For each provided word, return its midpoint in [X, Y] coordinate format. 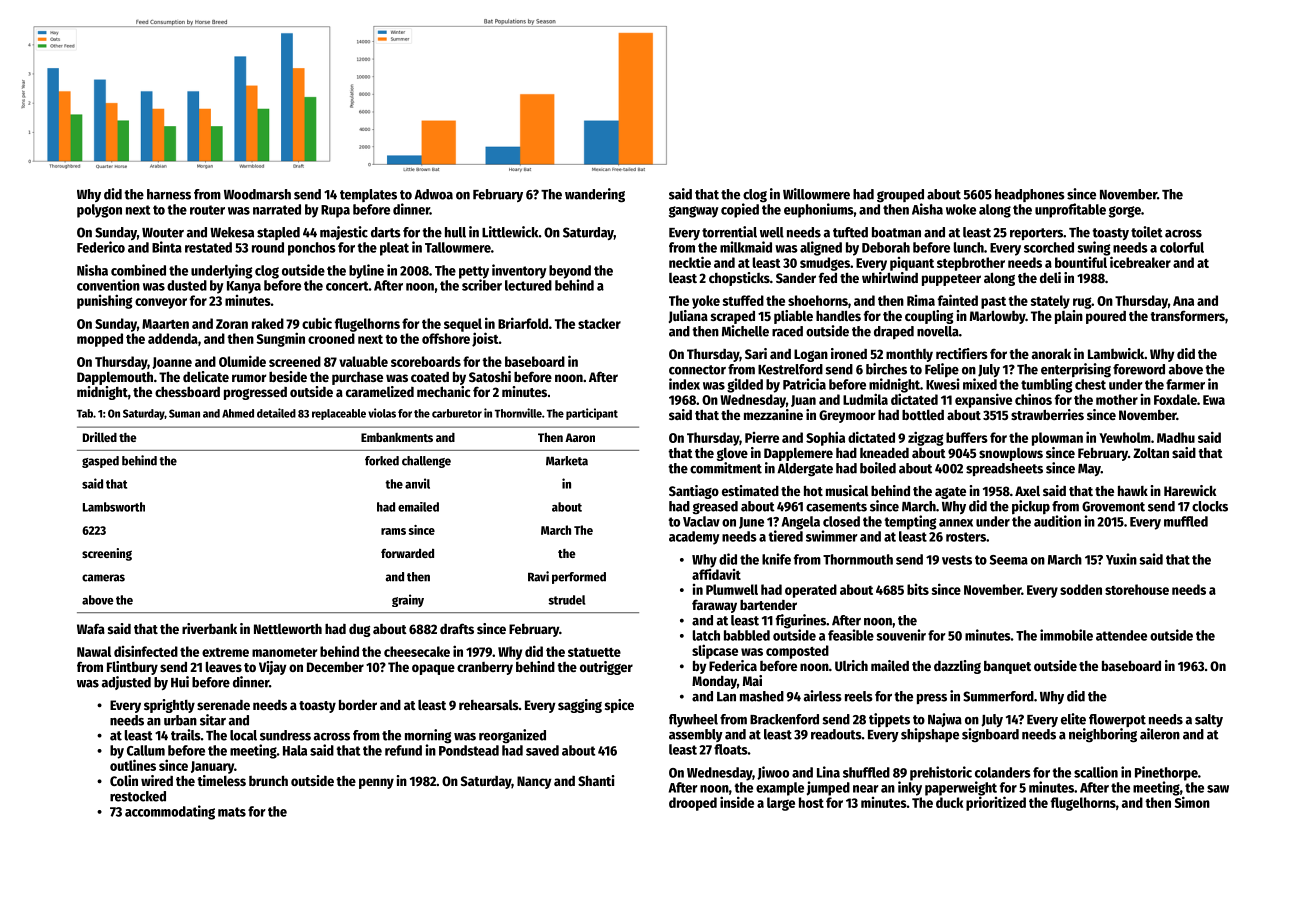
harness [169, 194]
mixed [980, 384]
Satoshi [490, 376]
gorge [1125, 212]
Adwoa [433, 194]
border [358, 704]
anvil [417, 483]
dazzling [957, 667]
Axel [1027, 490]
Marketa [567, 461]
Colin [124, 780]
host [811, 802]
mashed [762, 696]
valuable [363, 361]
